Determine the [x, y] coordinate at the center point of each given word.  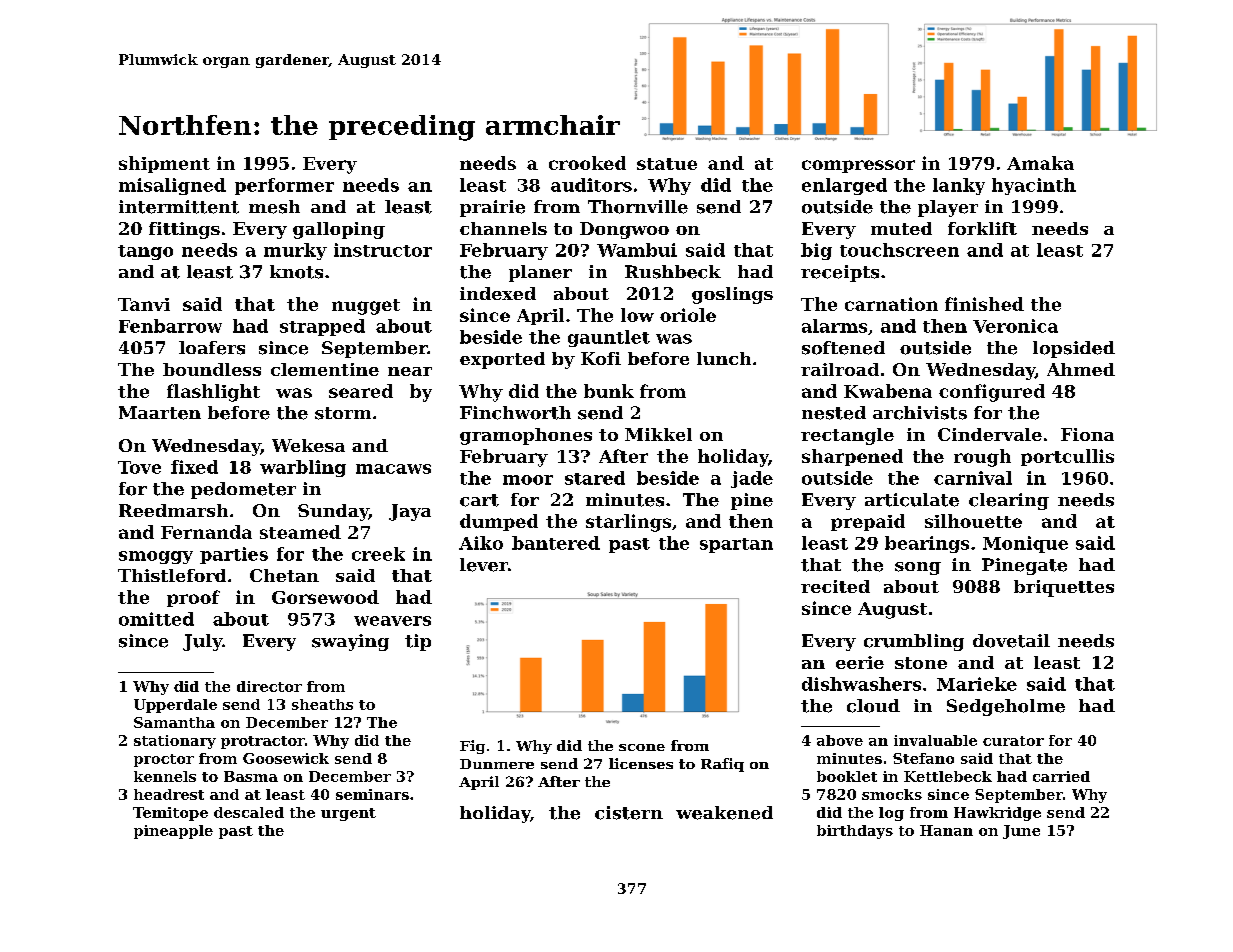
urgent [348, 814]
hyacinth [1034, 186]
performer [284, 186]
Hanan [946, 830]
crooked [587, 163]
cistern [629, 813]
